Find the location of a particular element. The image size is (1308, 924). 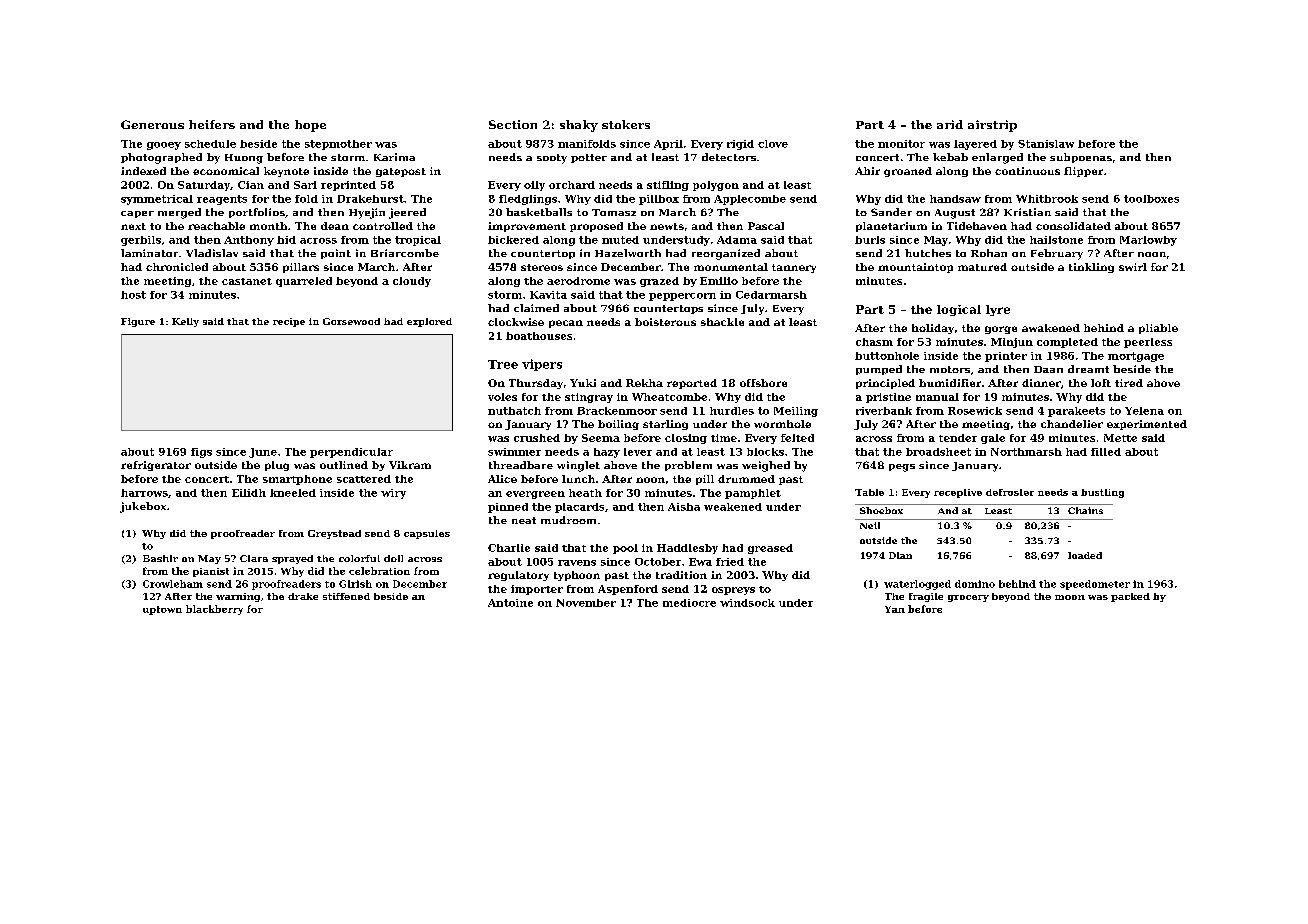

heifers is located at coordinates (212, 124).
